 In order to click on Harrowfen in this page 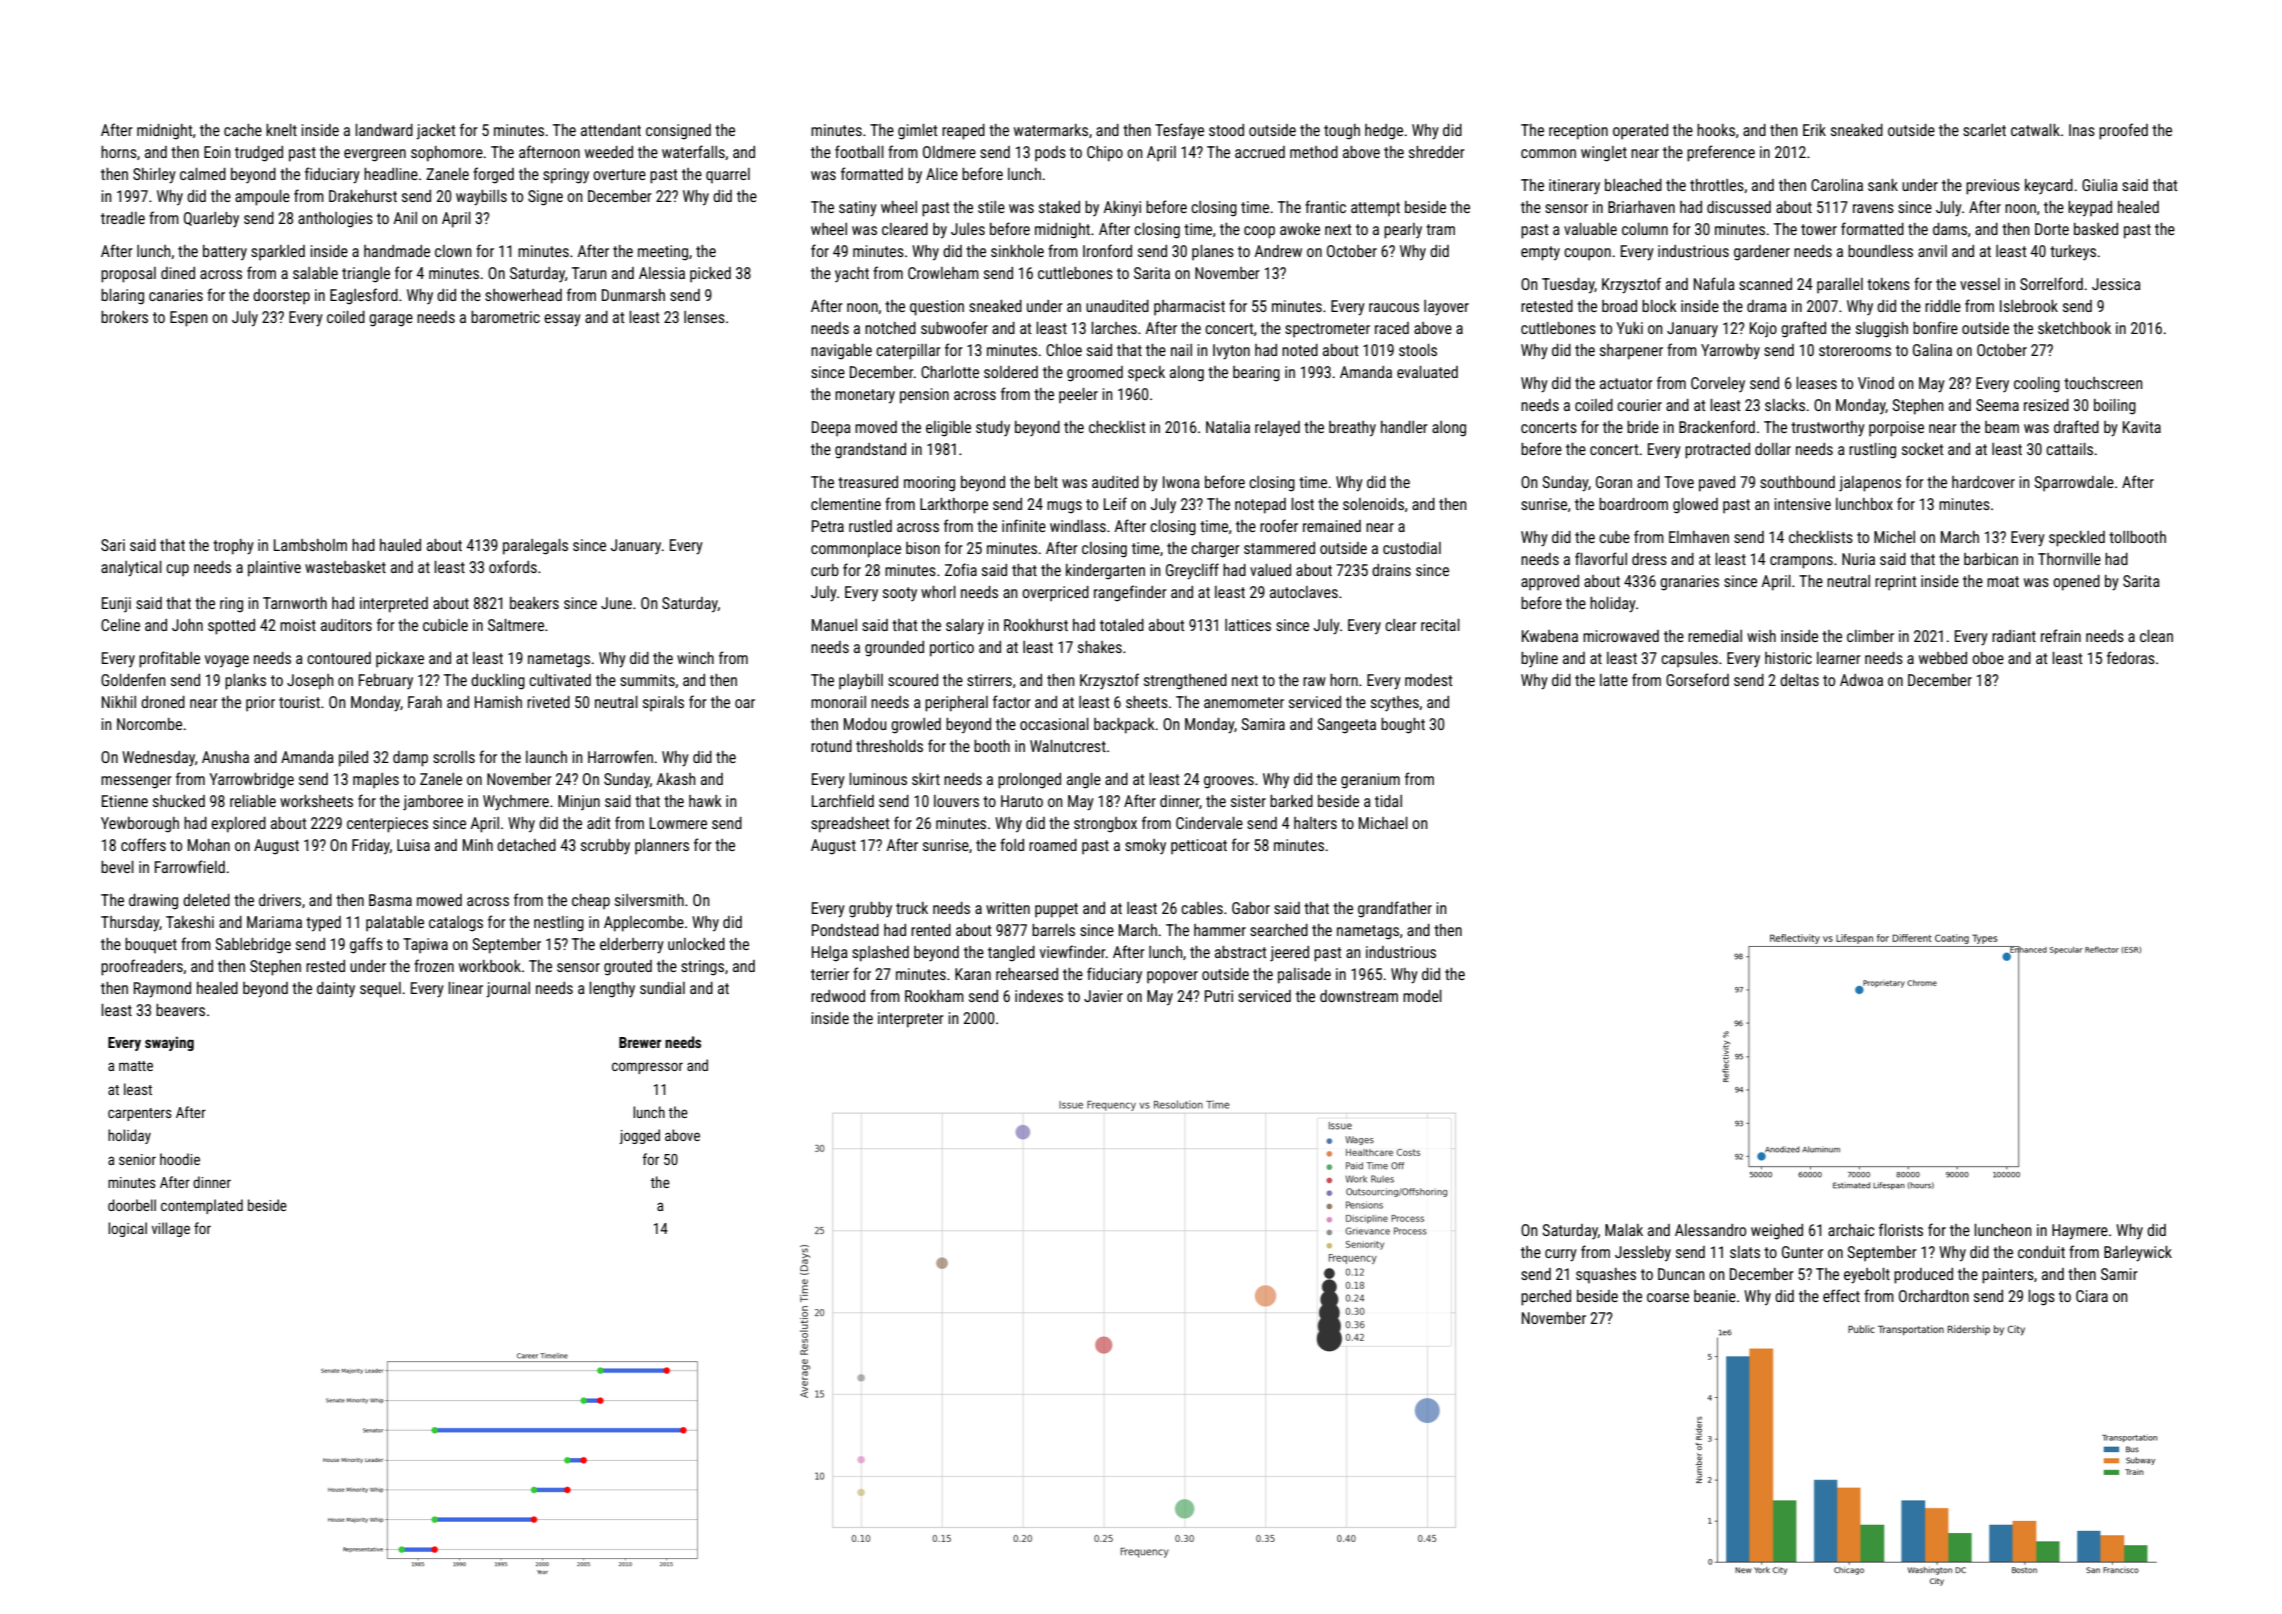, I will do `click(620, 756)`.
